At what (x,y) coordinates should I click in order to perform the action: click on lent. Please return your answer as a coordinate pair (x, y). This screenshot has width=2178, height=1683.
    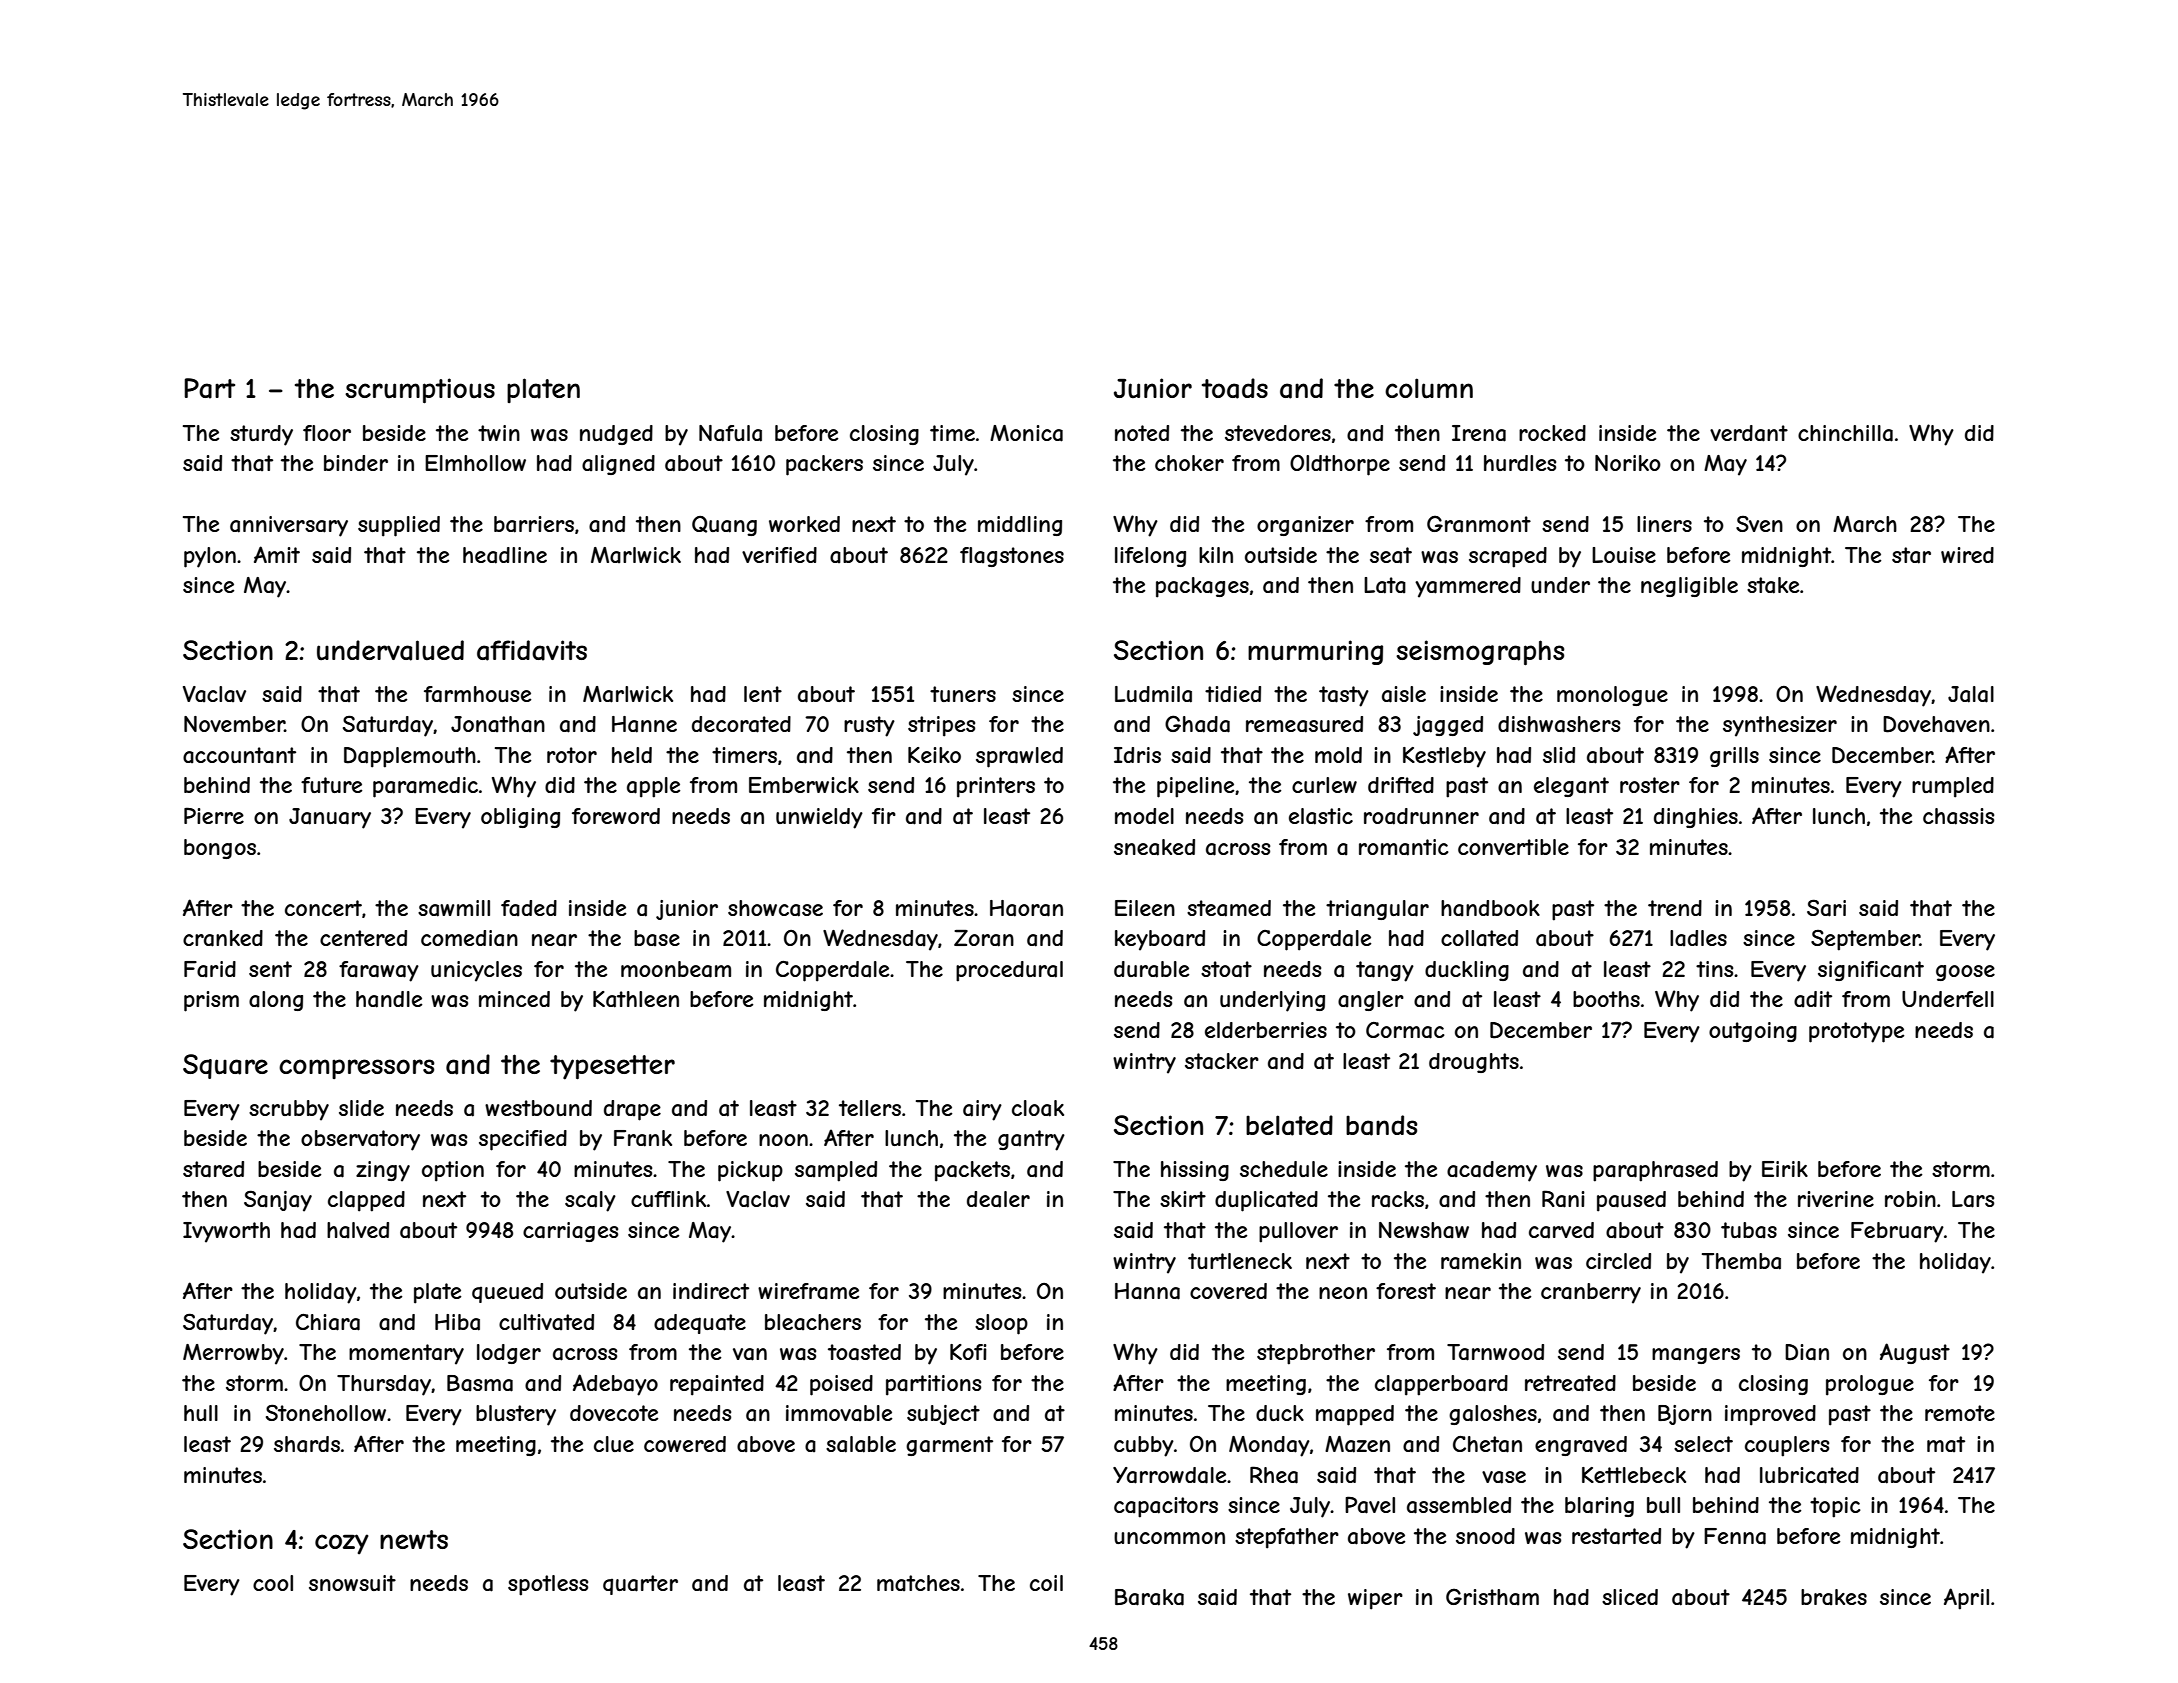
    Looking at the image, I should click on (763, 694).
